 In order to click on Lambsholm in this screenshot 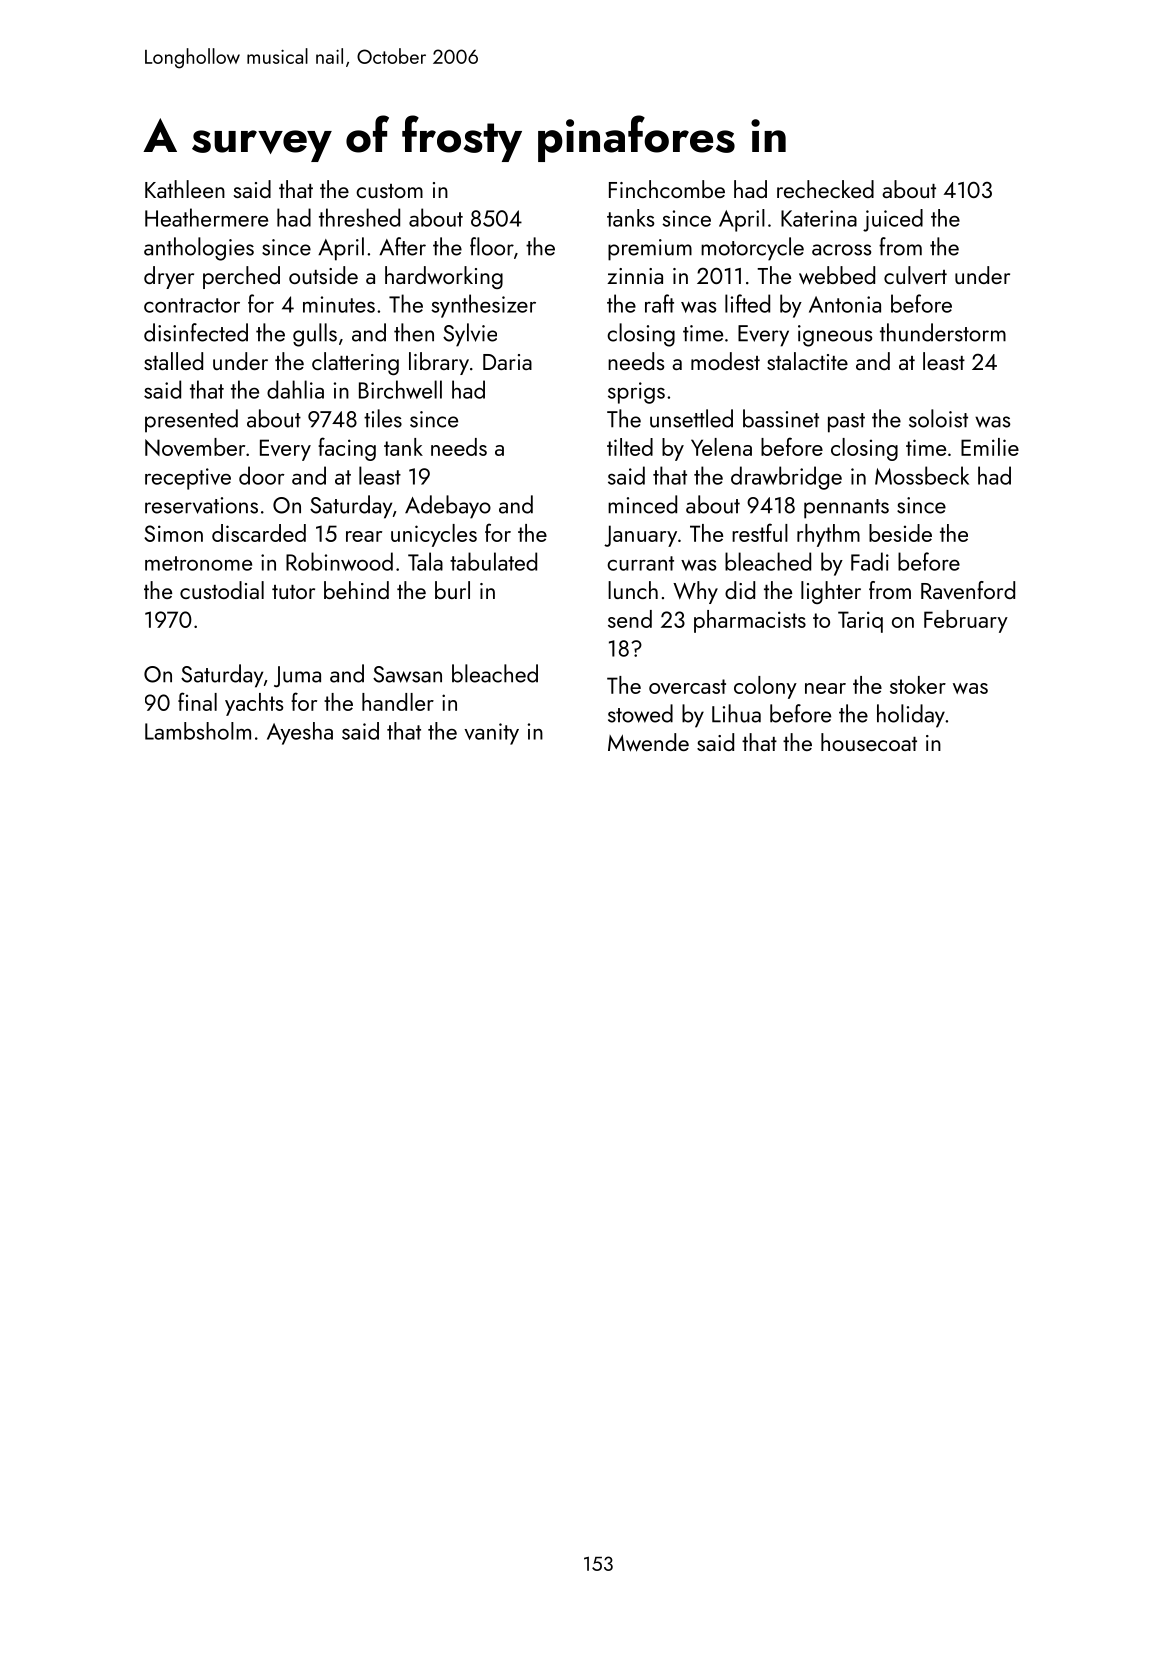, I will do `click(198, 731)`.
